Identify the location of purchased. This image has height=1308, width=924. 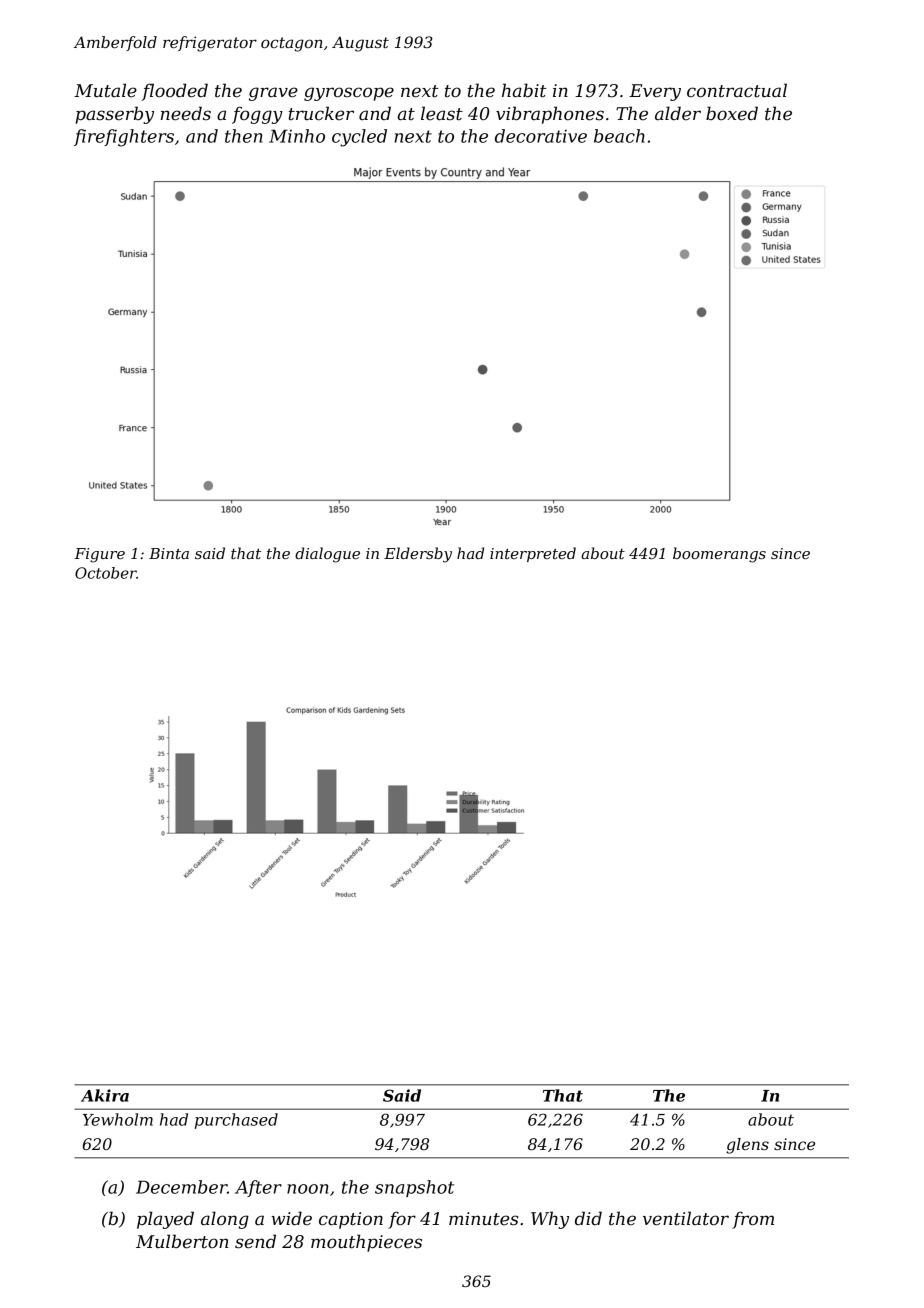
(236, 1121).
